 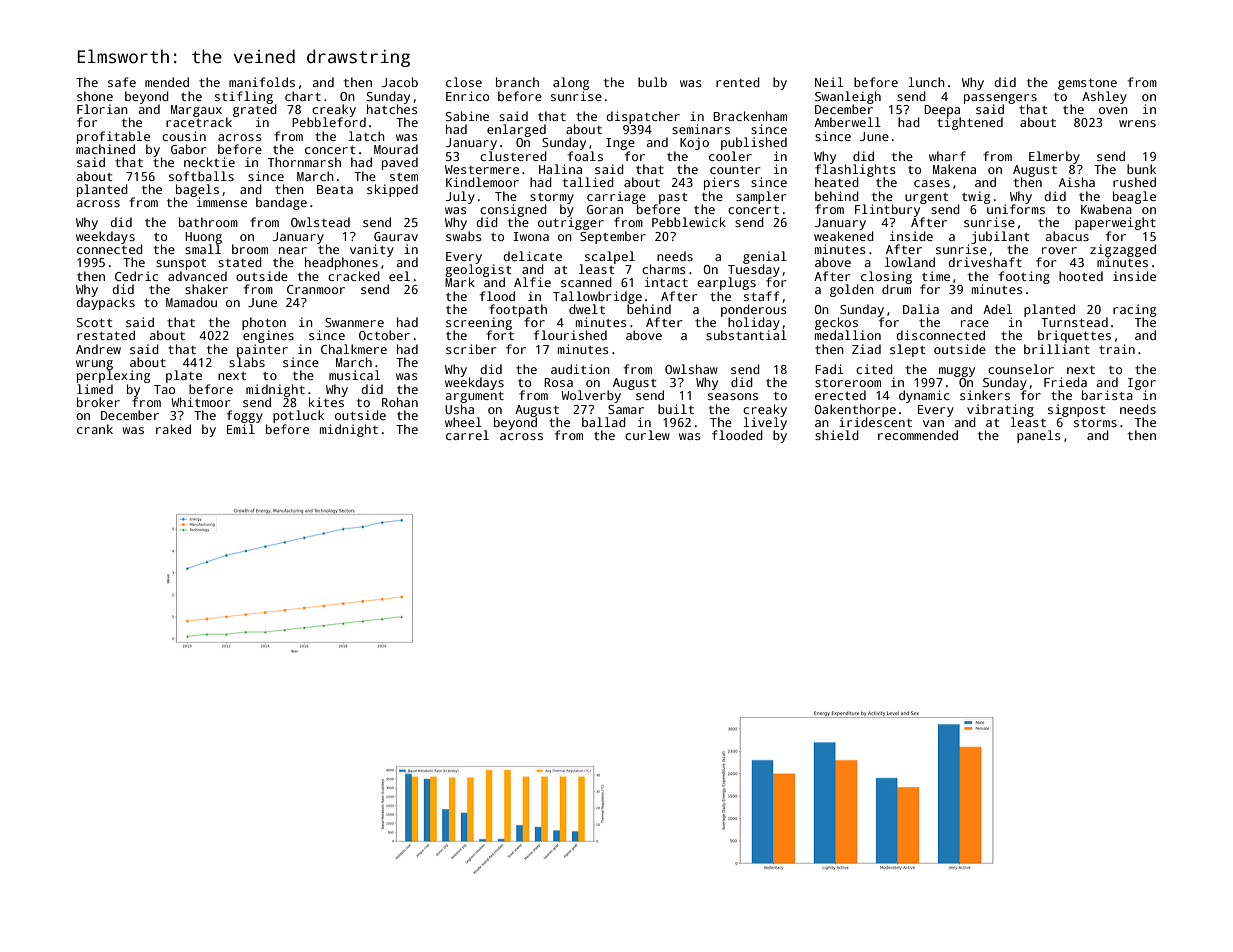 What do you see at coordinates (847, 122) in the page?
I see `Amberwell` at bounding box center [847, 122].
